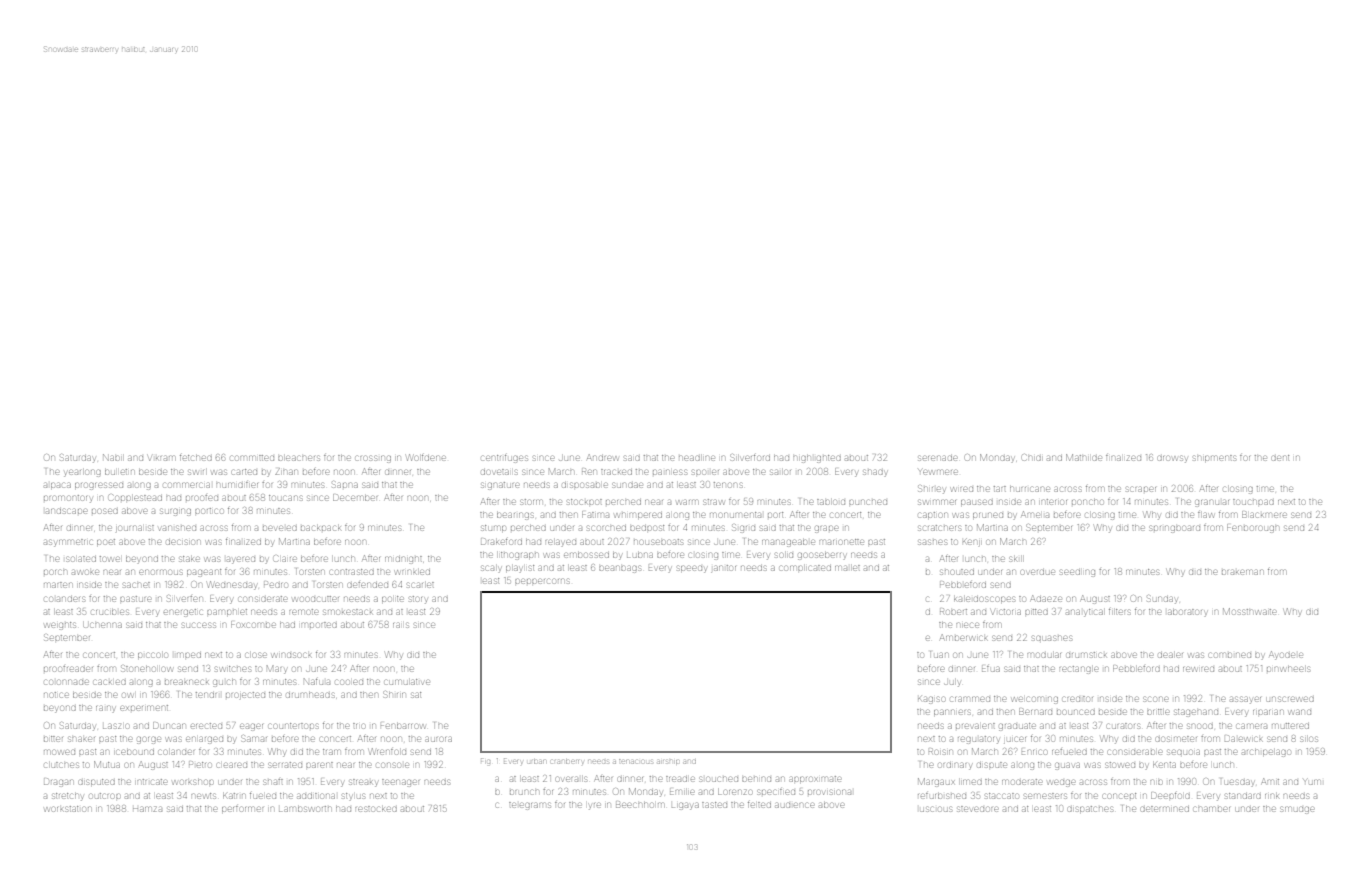  I want to click on determined, so click(1165, 809).
